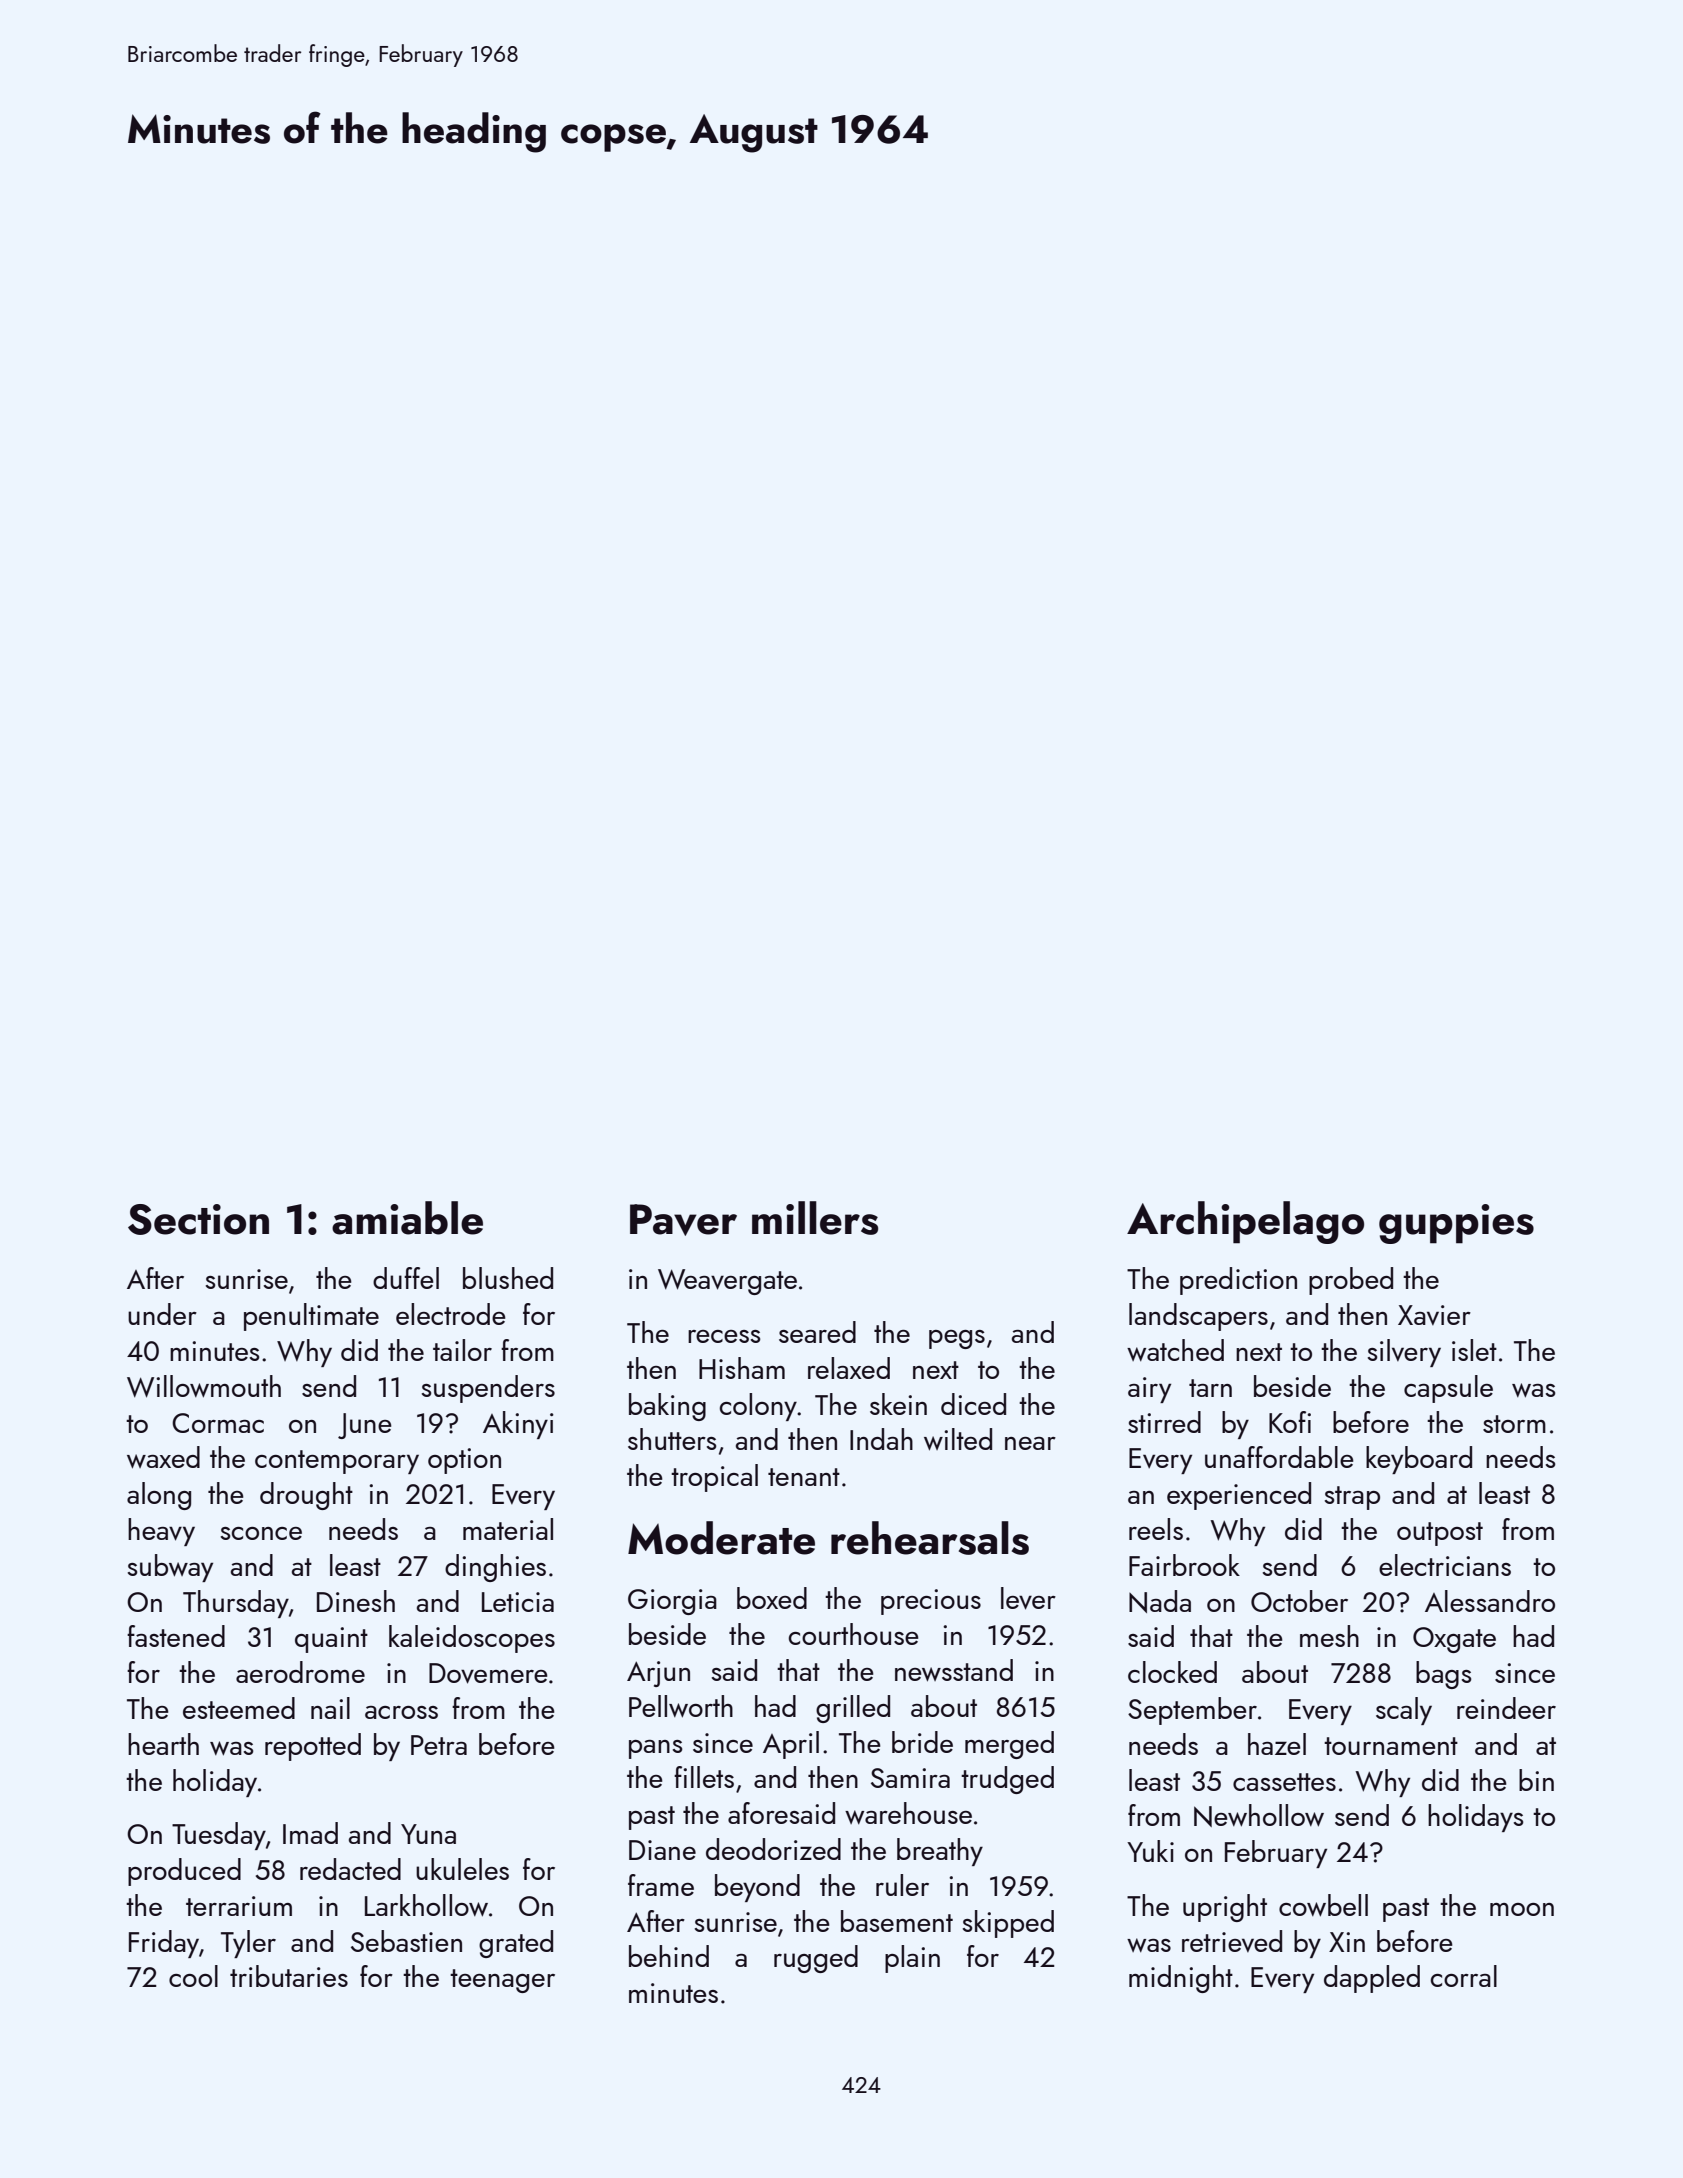 This screenshot has width=1683, height=2178. I want to click on precious, so click(931, 1602).
